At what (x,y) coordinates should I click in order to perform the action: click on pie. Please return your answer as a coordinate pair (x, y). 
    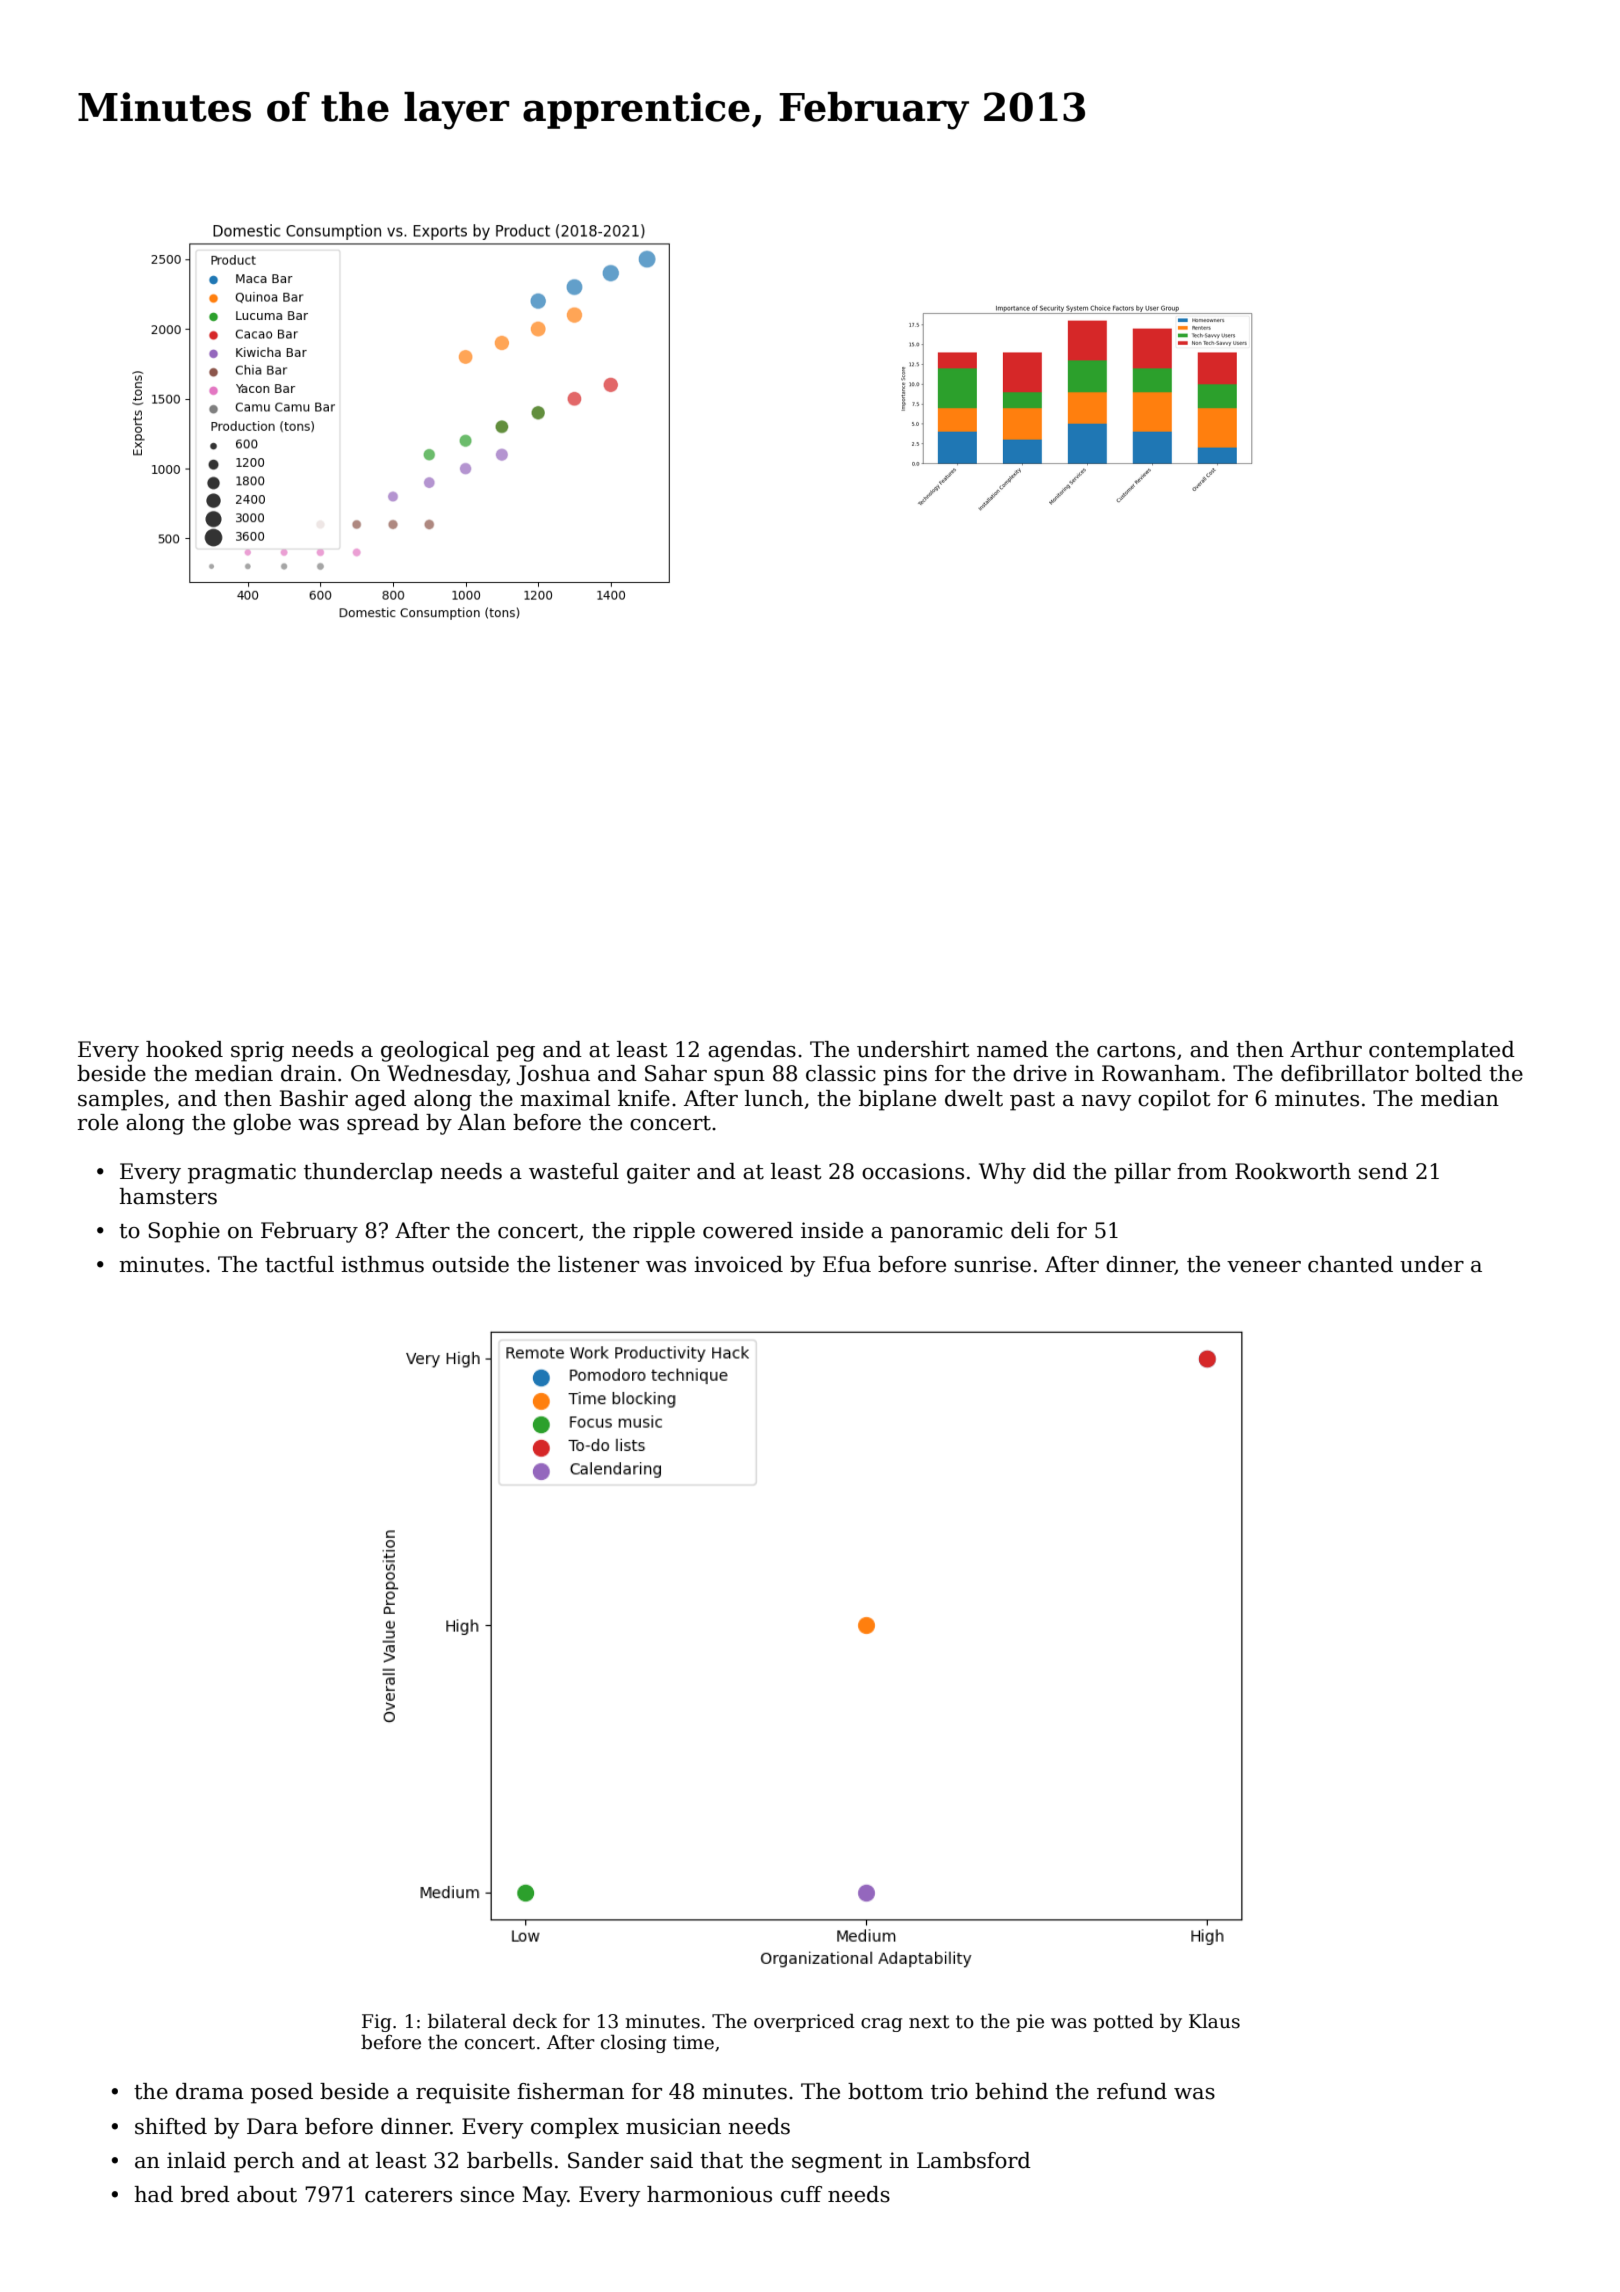
    Looking at the image, I should click on (1030, 2023).
